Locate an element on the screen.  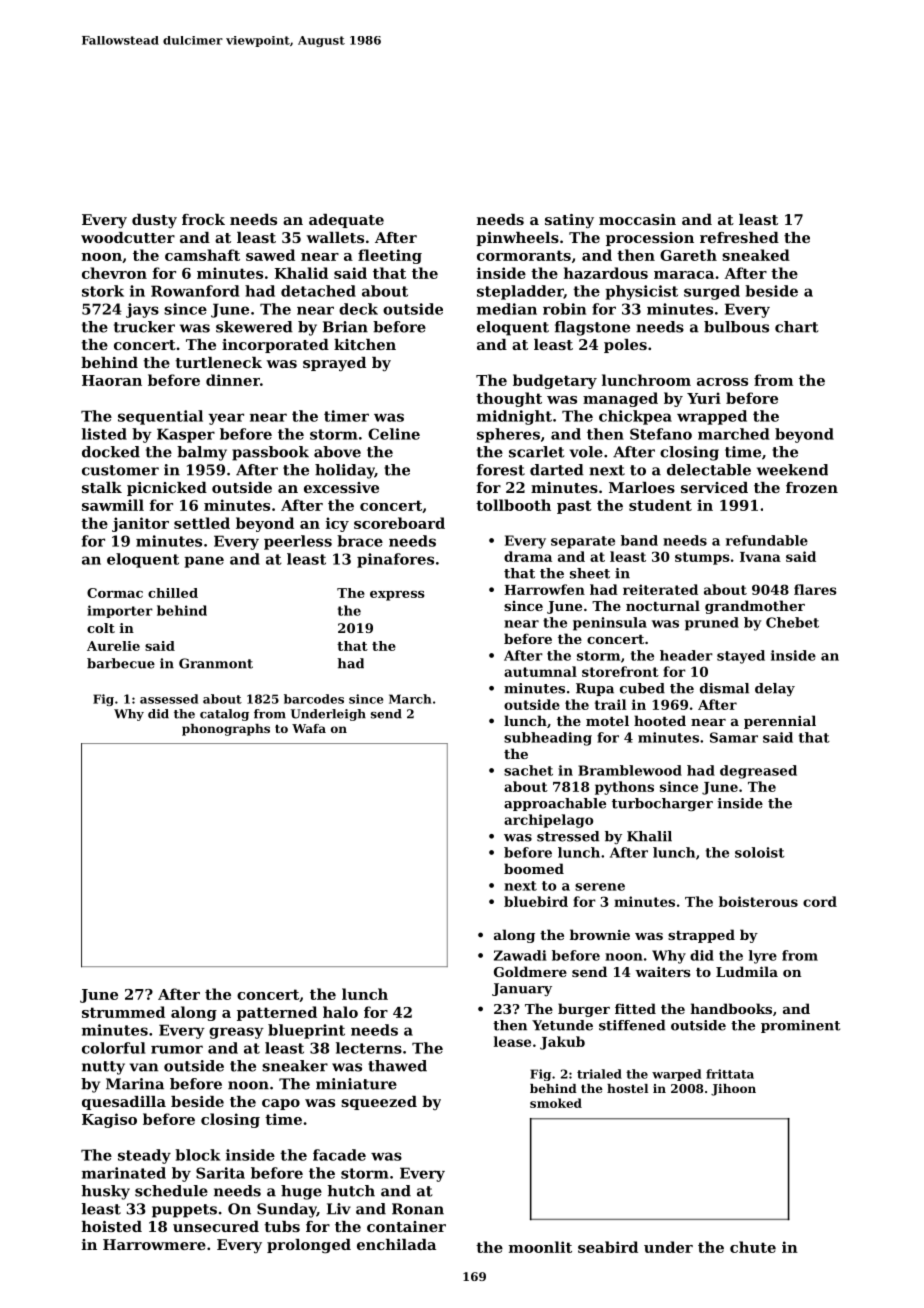
delay is located at coordinates (775, 689).
